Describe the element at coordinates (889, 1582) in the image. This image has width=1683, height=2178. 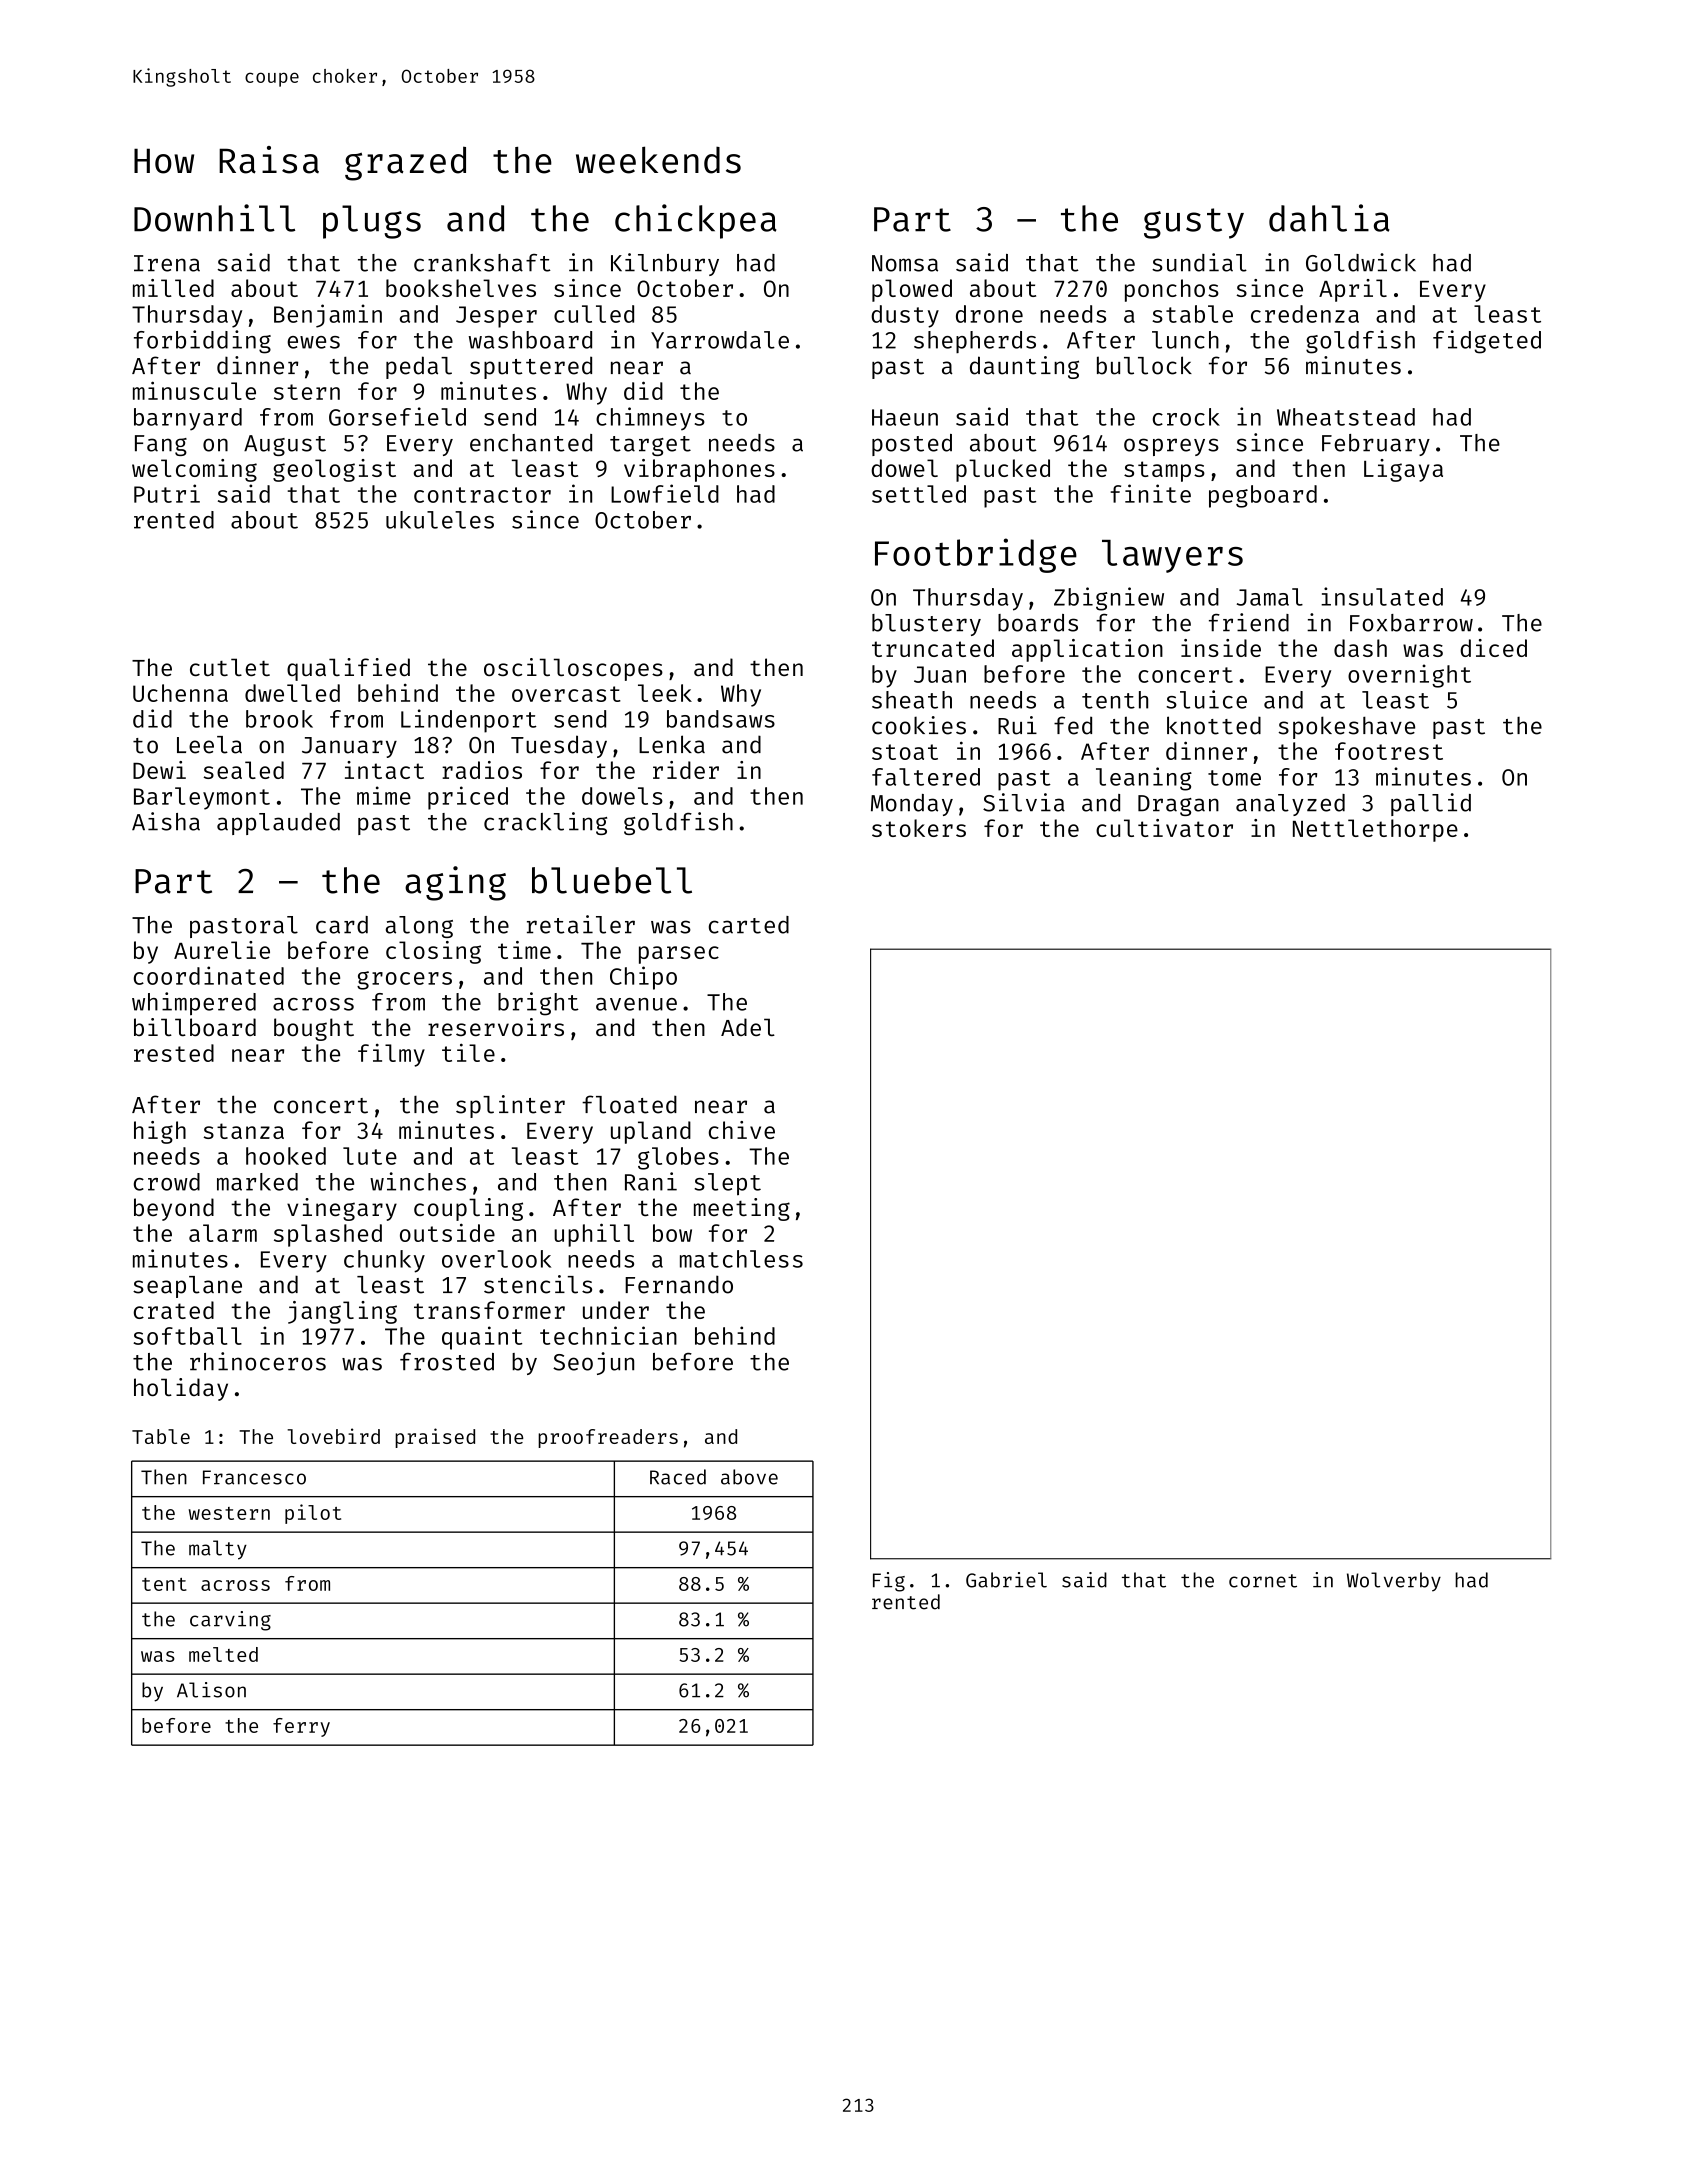
I see `Fig` at that location.
